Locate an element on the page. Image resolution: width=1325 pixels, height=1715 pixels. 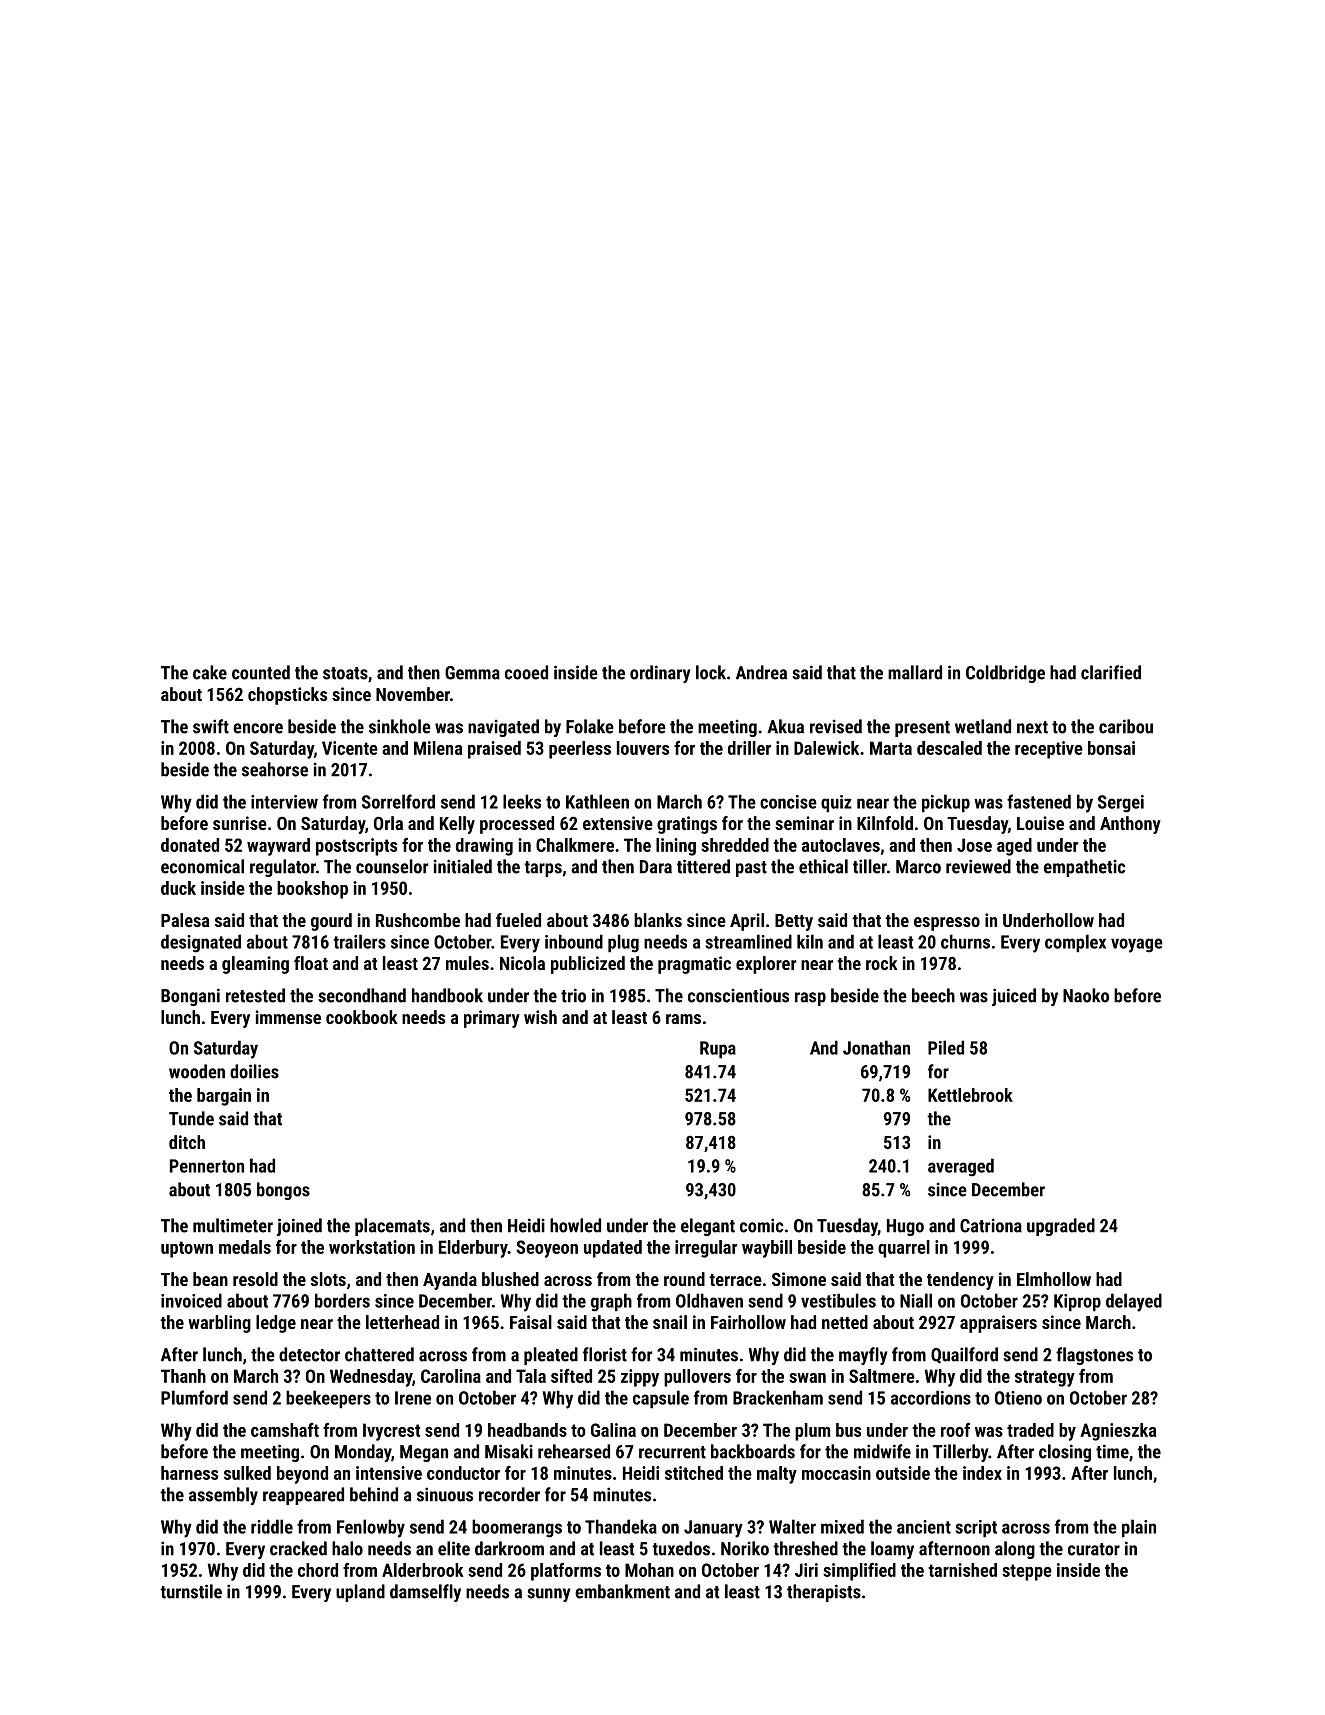
index is located at coordinates (982, 1473).
